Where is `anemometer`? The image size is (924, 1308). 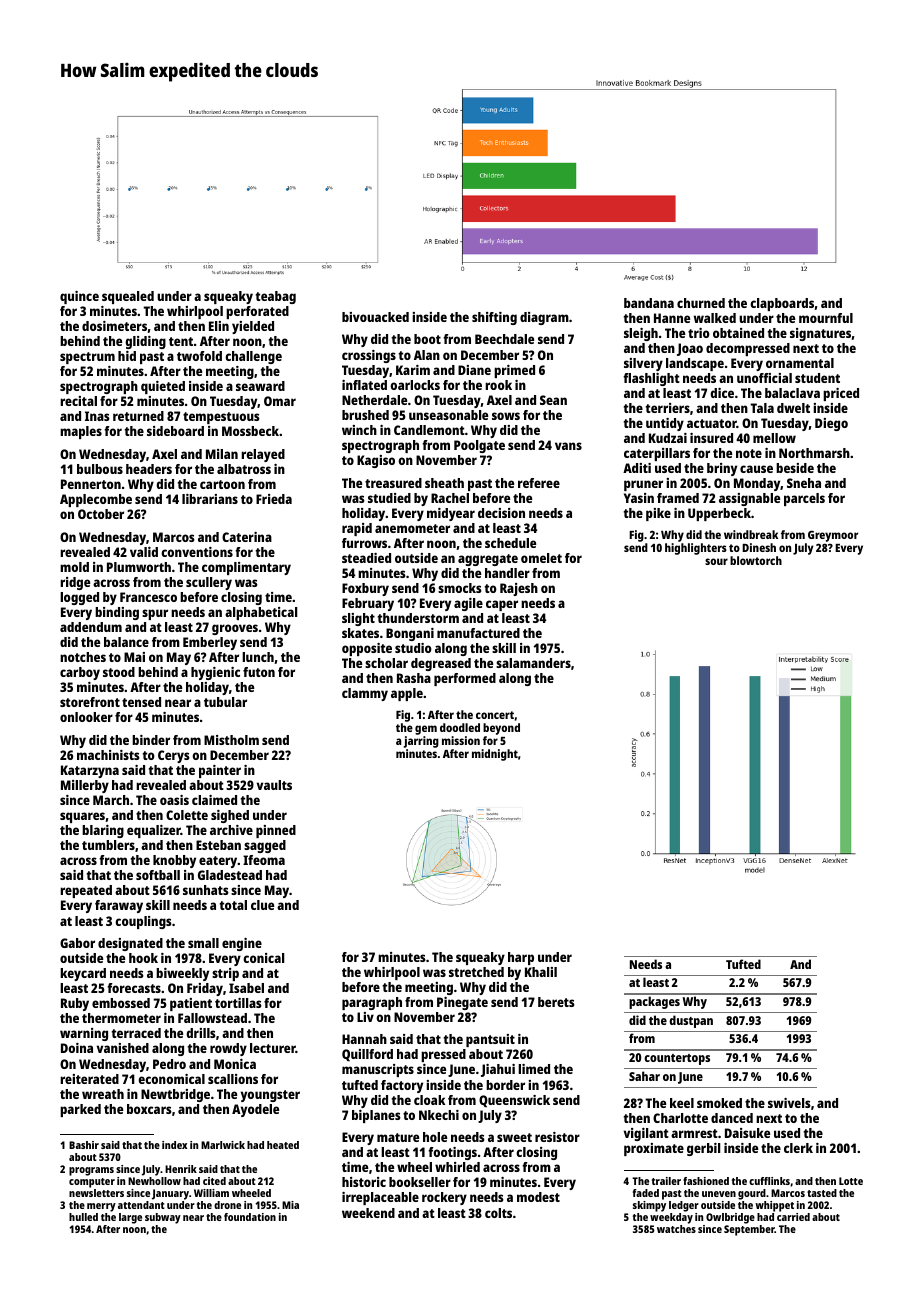 anemometer is located at coordinates (412, 528).
